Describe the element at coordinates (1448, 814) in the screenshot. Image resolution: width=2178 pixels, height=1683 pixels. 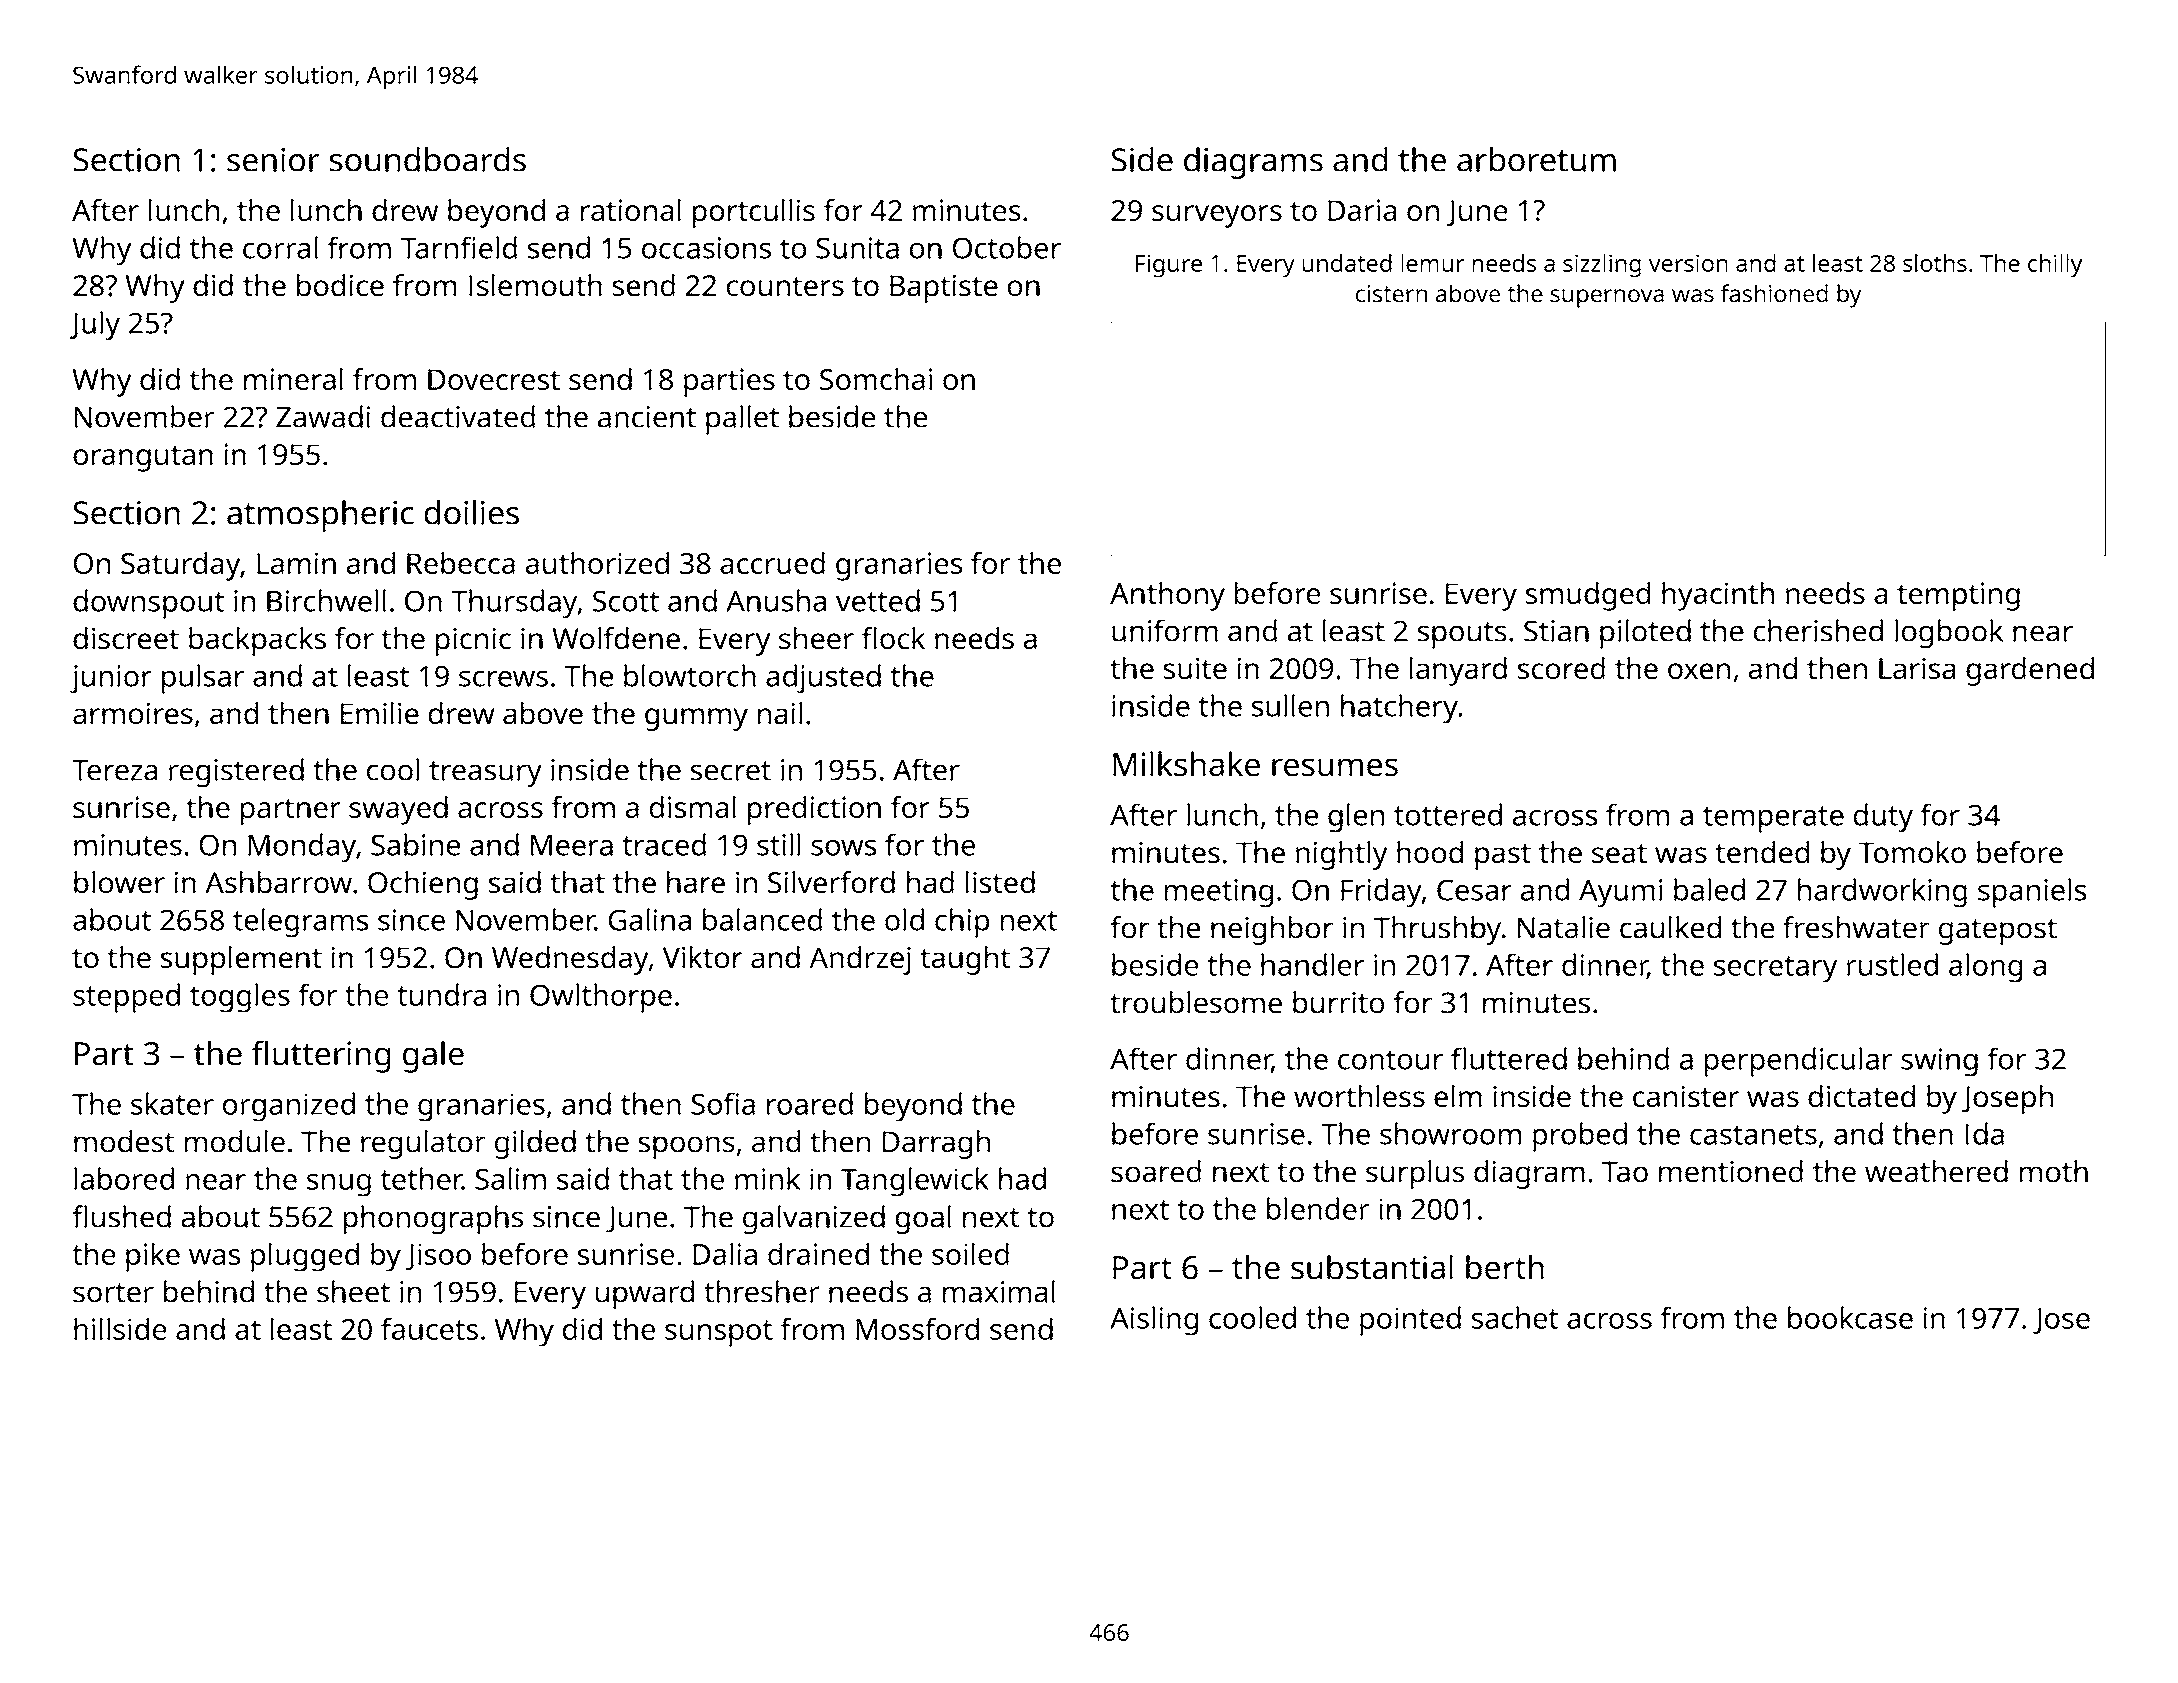
I see `tottered` at that location.
